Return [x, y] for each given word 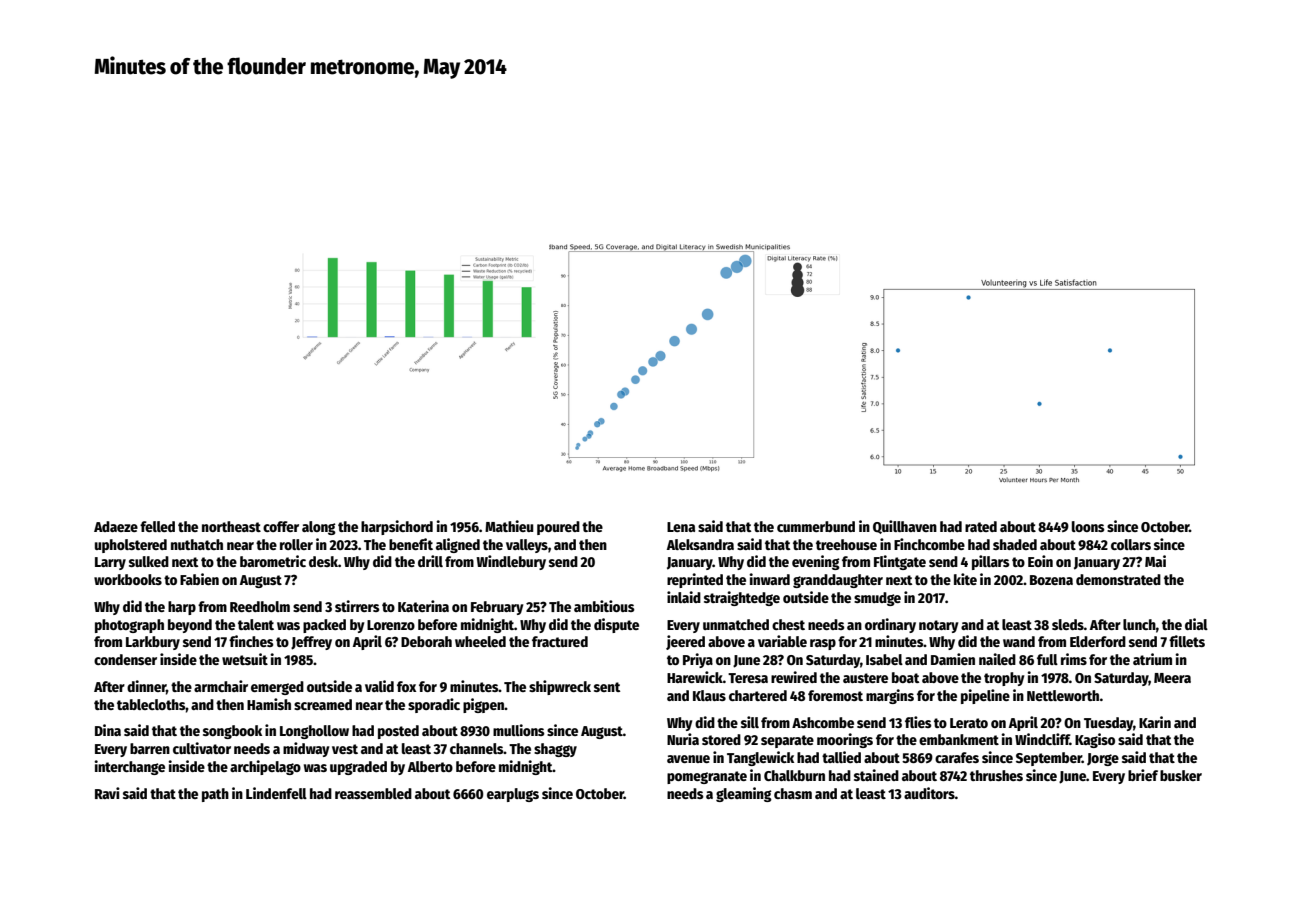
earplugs [513, 795]
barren [150, 748]
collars [1131, 544]
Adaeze [116, 526]
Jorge [1103, 759]
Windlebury [511, 562]
